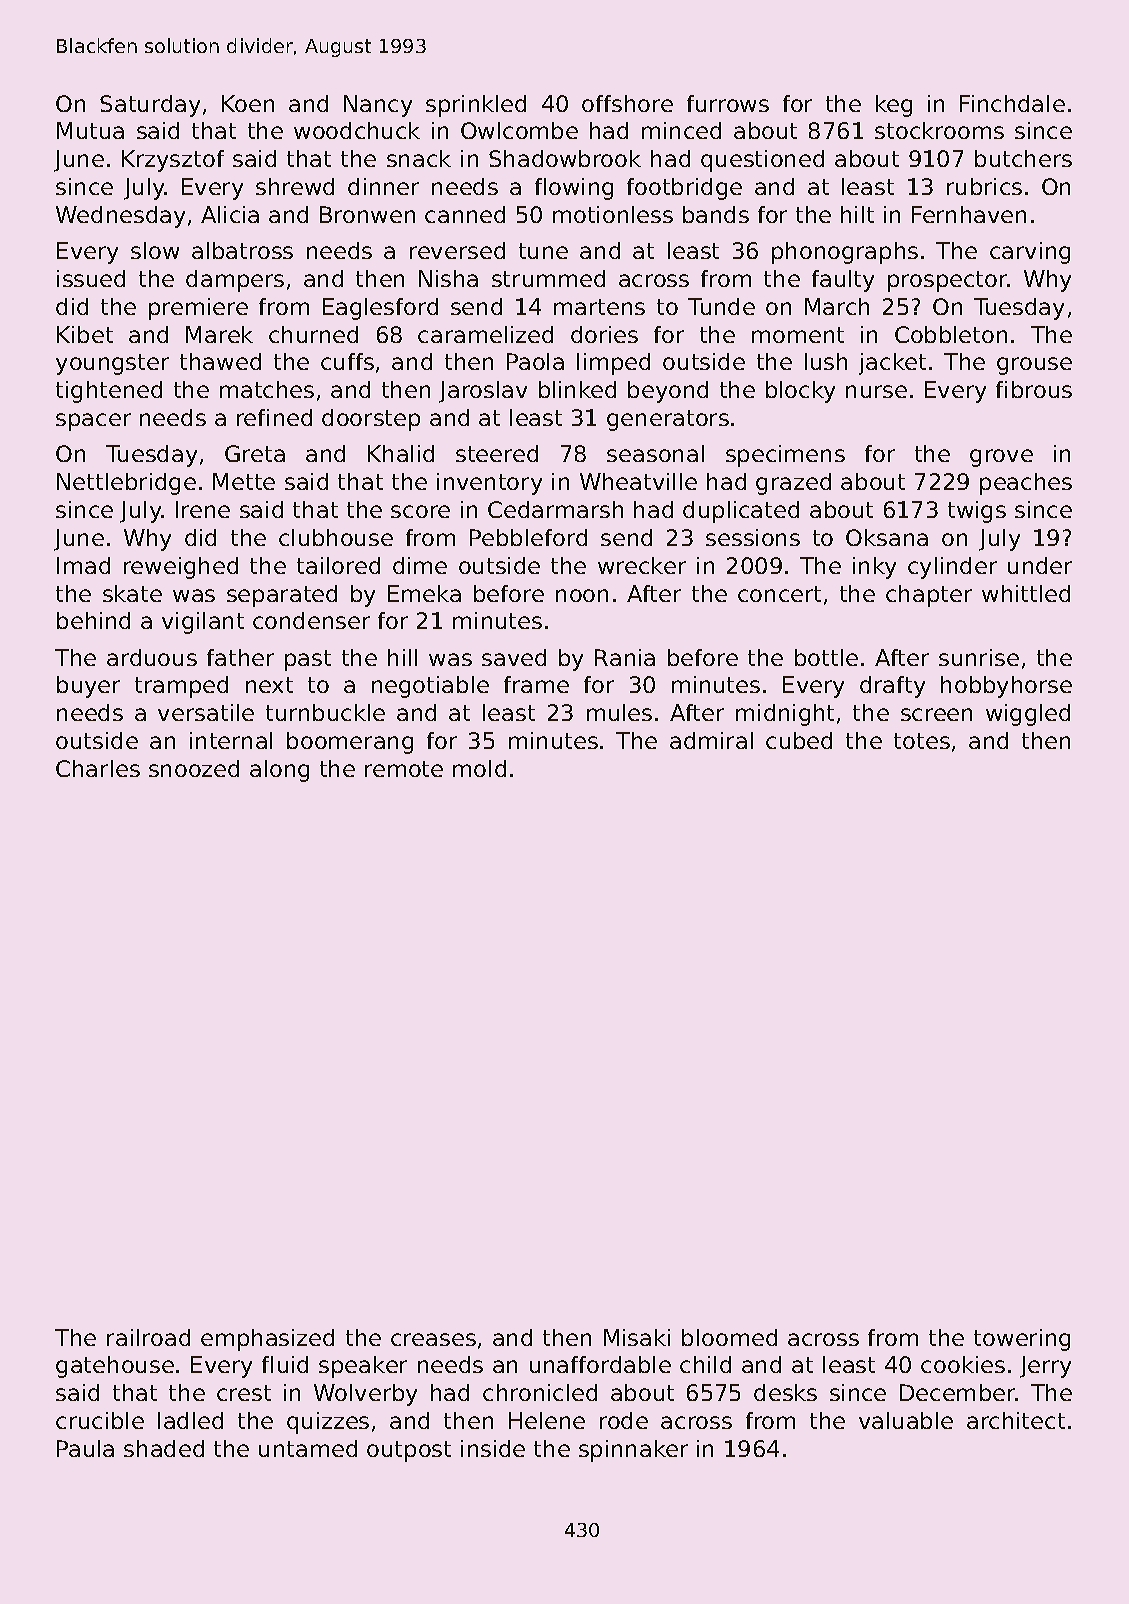 This page has height=1604, width=1129. What do you see at coordinates (479, 768) in the page?
I see `mold` at bounding box center [479, 768].
